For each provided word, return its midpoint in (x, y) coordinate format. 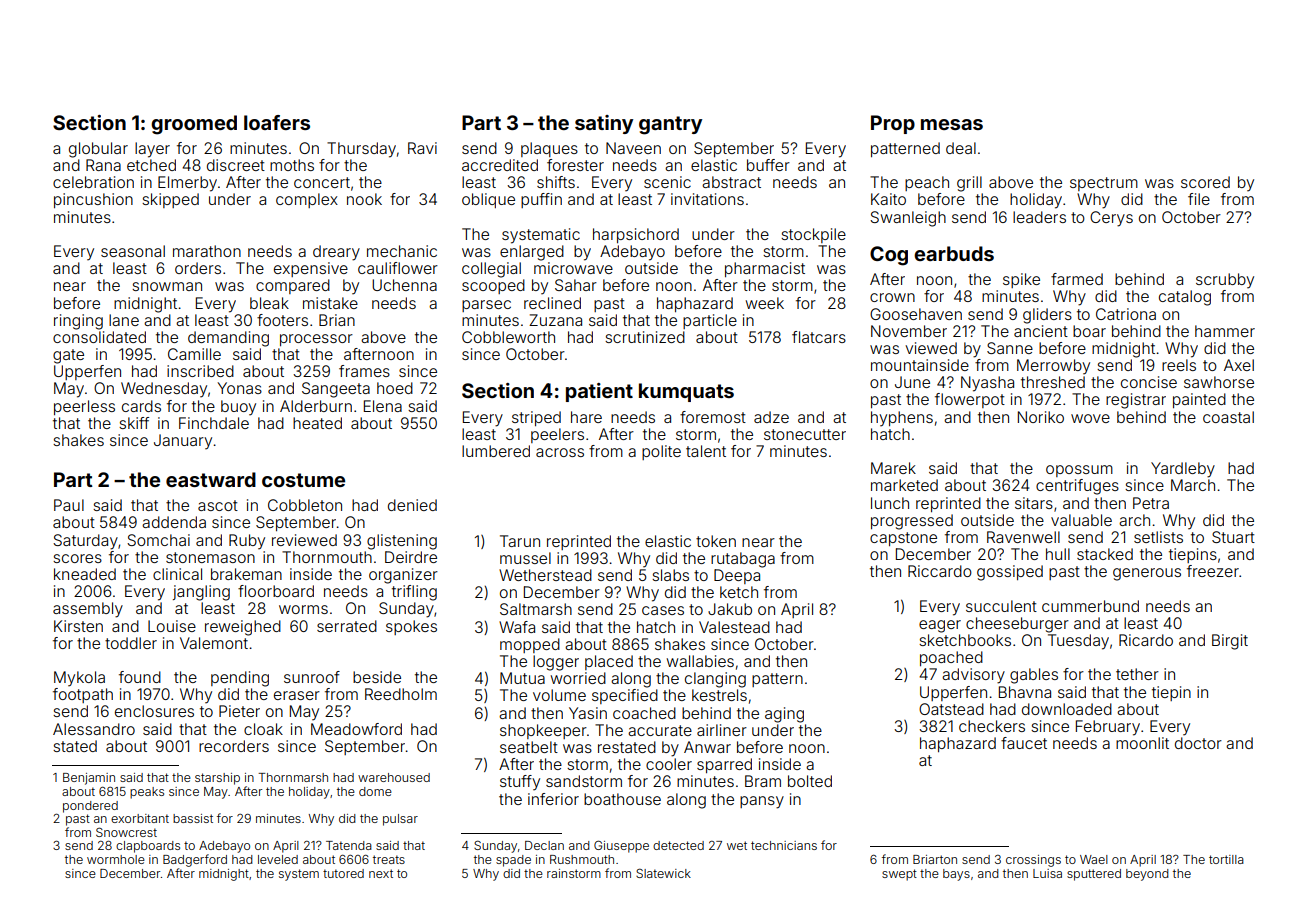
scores (77, 558)
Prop (893, 124)
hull (1058, 554)
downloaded (1067, 709)
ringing (78, 322)
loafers (277, 122)
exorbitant (140, 818)
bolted (810, 781)
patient (599, 392)
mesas (952, 124)
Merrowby (1053, 367)
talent (706, 451)
